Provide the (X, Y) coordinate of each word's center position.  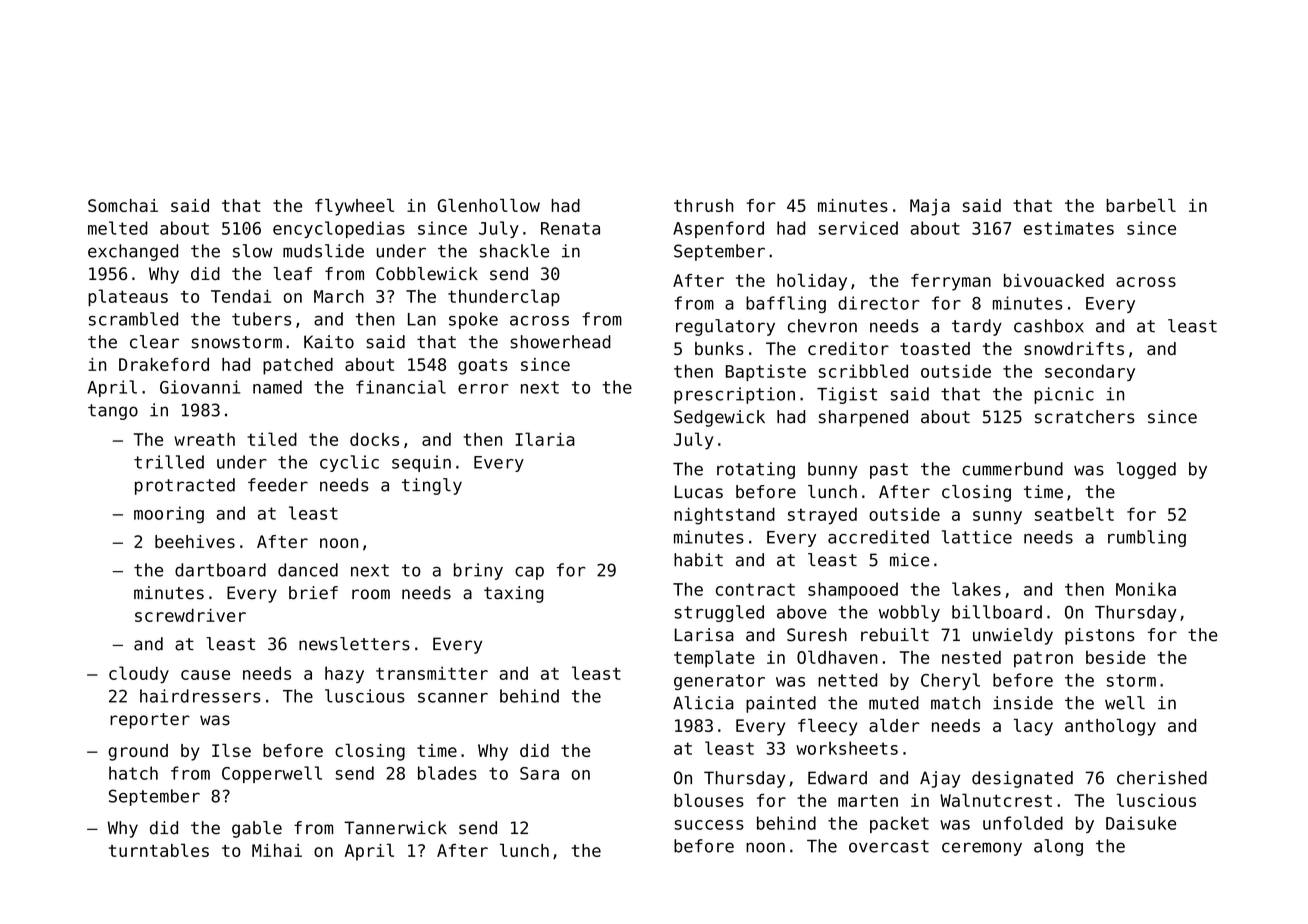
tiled (272, 439)
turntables (159, 850)
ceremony (982, 849)
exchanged (133, 252)
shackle (514, 251)
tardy (977, 327)
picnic (1064, 395)
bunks (719, 348)
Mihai (277, 850)
